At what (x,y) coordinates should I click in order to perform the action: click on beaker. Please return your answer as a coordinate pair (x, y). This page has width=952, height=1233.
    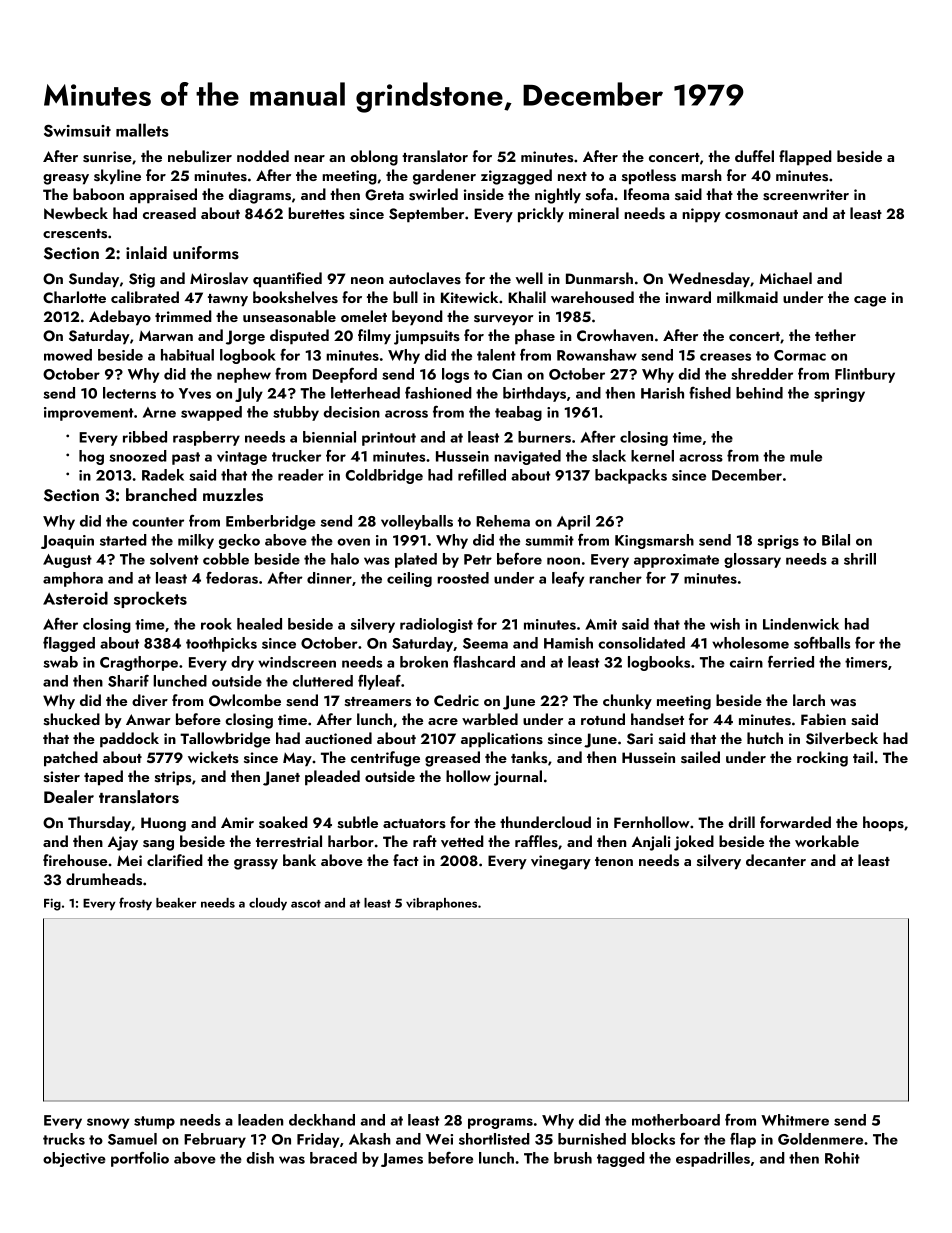
    Looking at the image, I should click on (176, 903).
